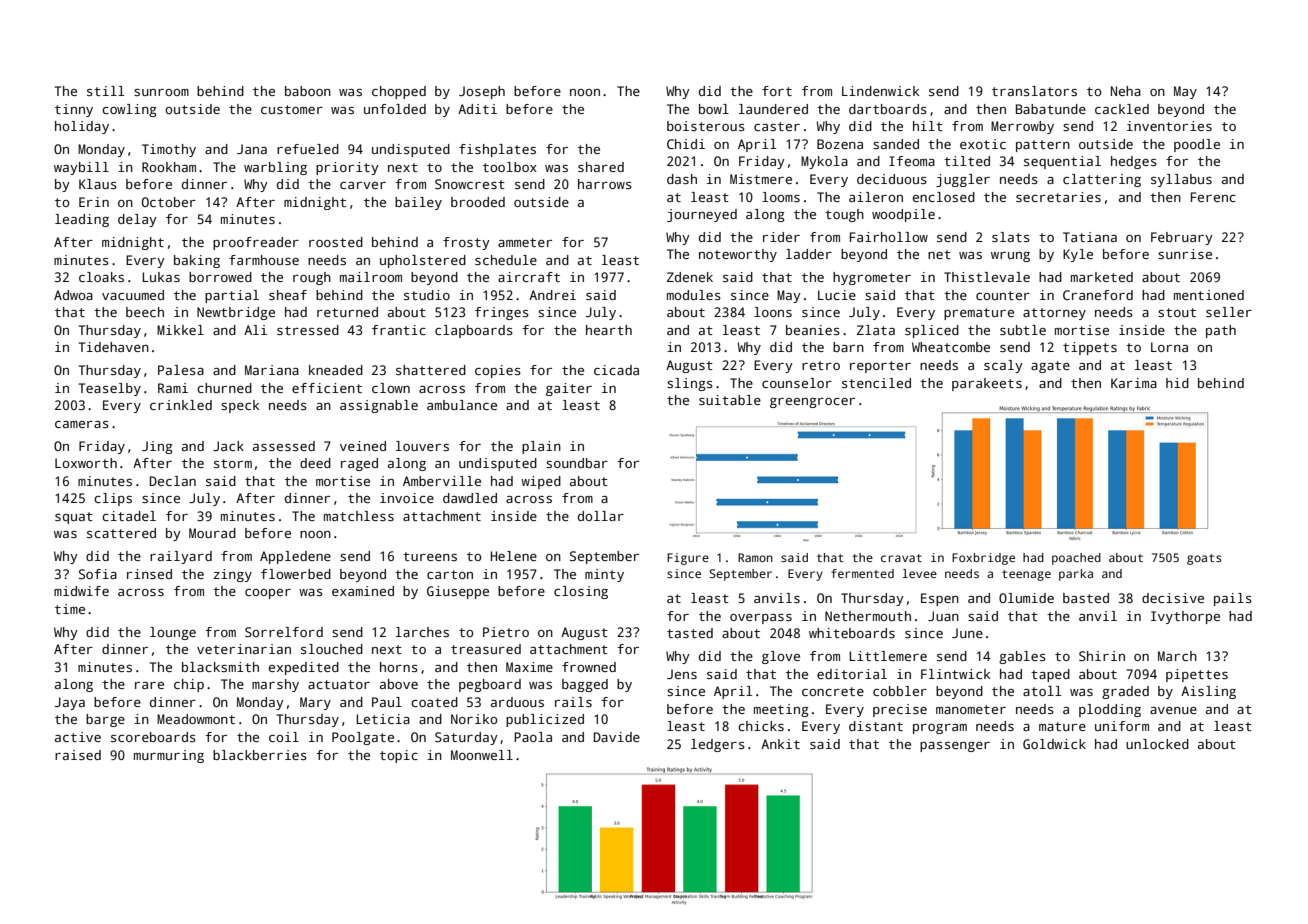 The height and width of the screenshot is (924, 1308). Describe the element at coordinates (81, 168) in the screenshot. I see `waybill` at that location.
